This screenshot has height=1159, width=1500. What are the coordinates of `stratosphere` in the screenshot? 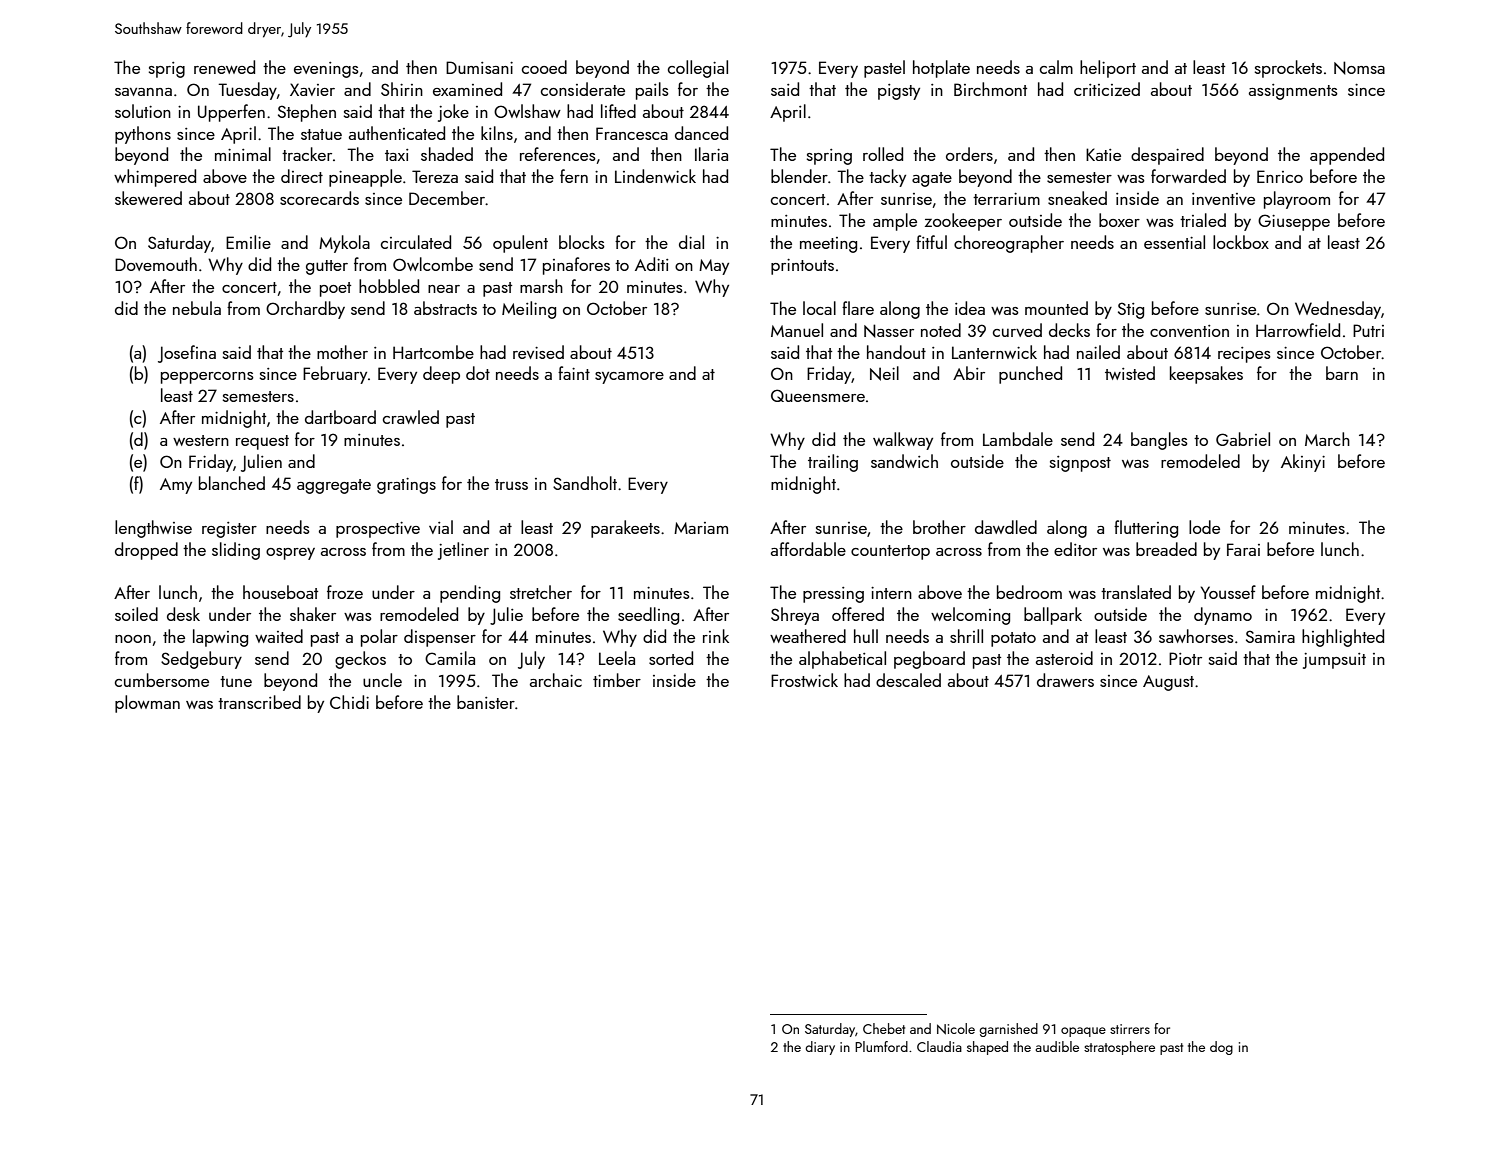 It's located at (1119, 1048).
